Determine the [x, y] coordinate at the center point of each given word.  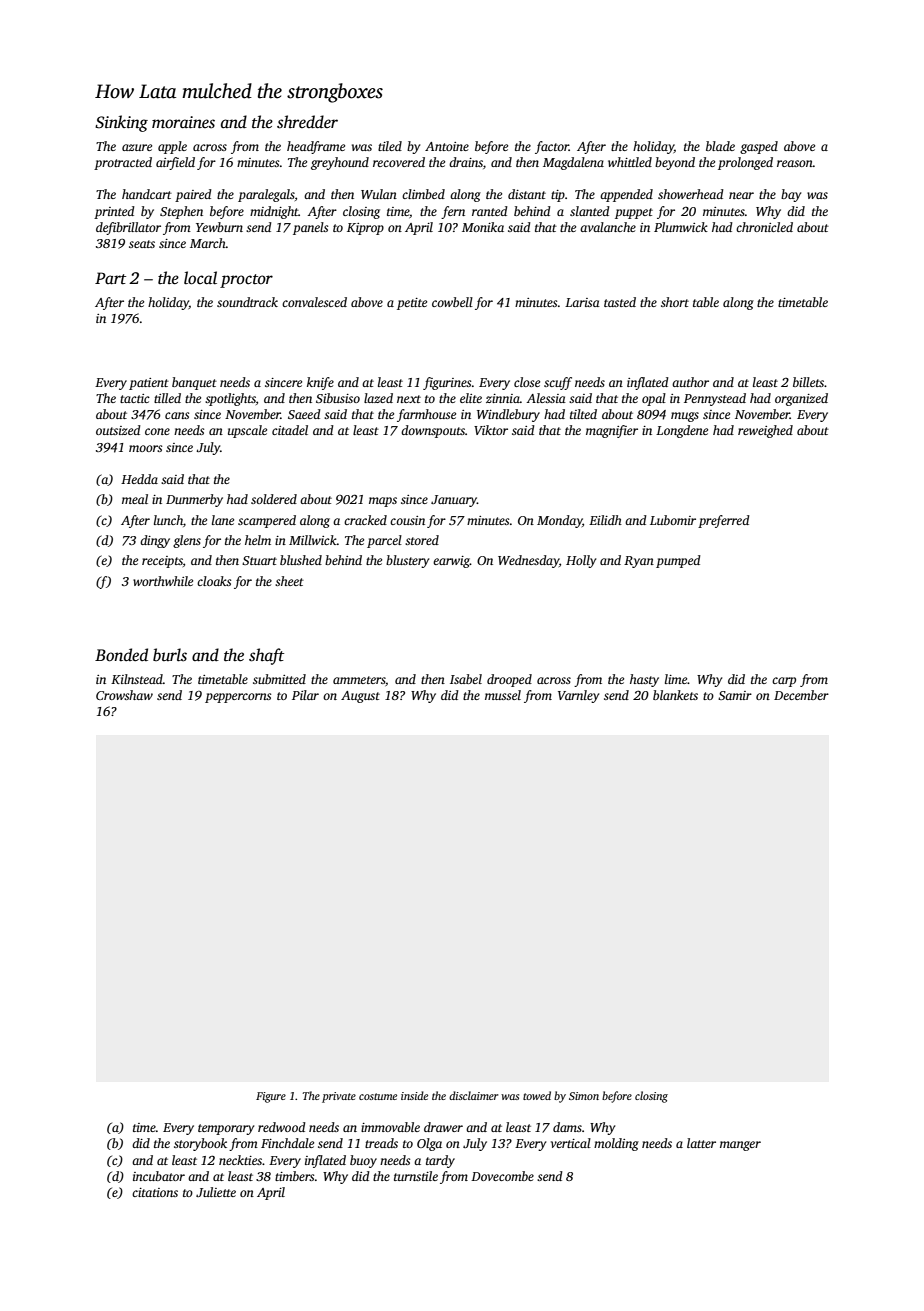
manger [740, 1146]
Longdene [682, 431]
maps [383, 502]
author [690, 382]
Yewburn [219, 227]
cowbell [452, 302]
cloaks [214, 581]
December [801, 695]
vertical [571, 1143]
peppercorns [238, 698]
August [360, 697]
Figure [271, 1097]
